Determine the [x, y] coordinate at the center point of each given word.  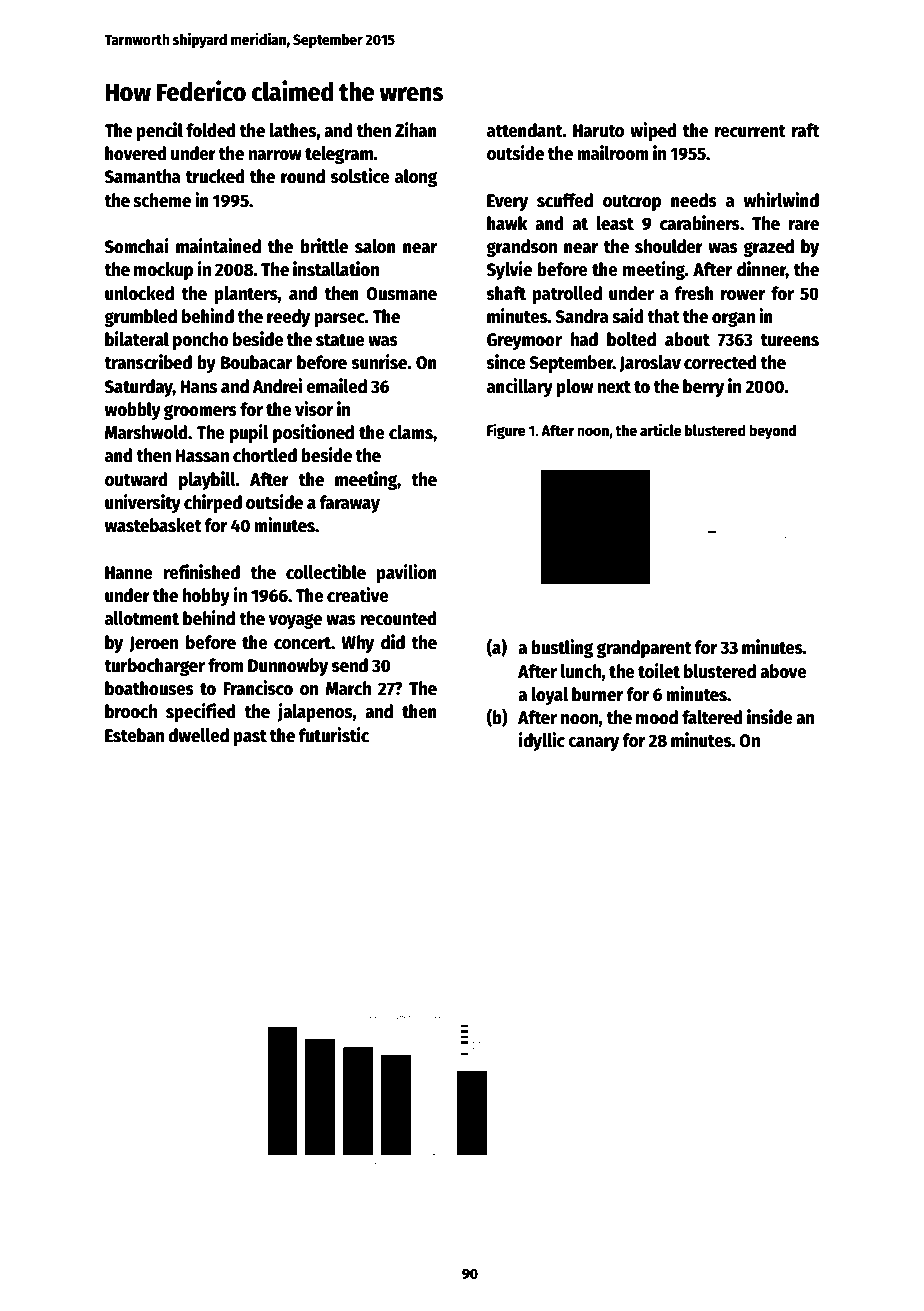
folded [210, 130]
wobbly [133, 411]
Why [358, 644]
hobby [206, 597]
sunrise [380, 362]
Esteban [134, 735]
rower [743, 295]
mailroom [613, 153]
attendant [525, 130]
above [783, 671]
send [350, 665]
